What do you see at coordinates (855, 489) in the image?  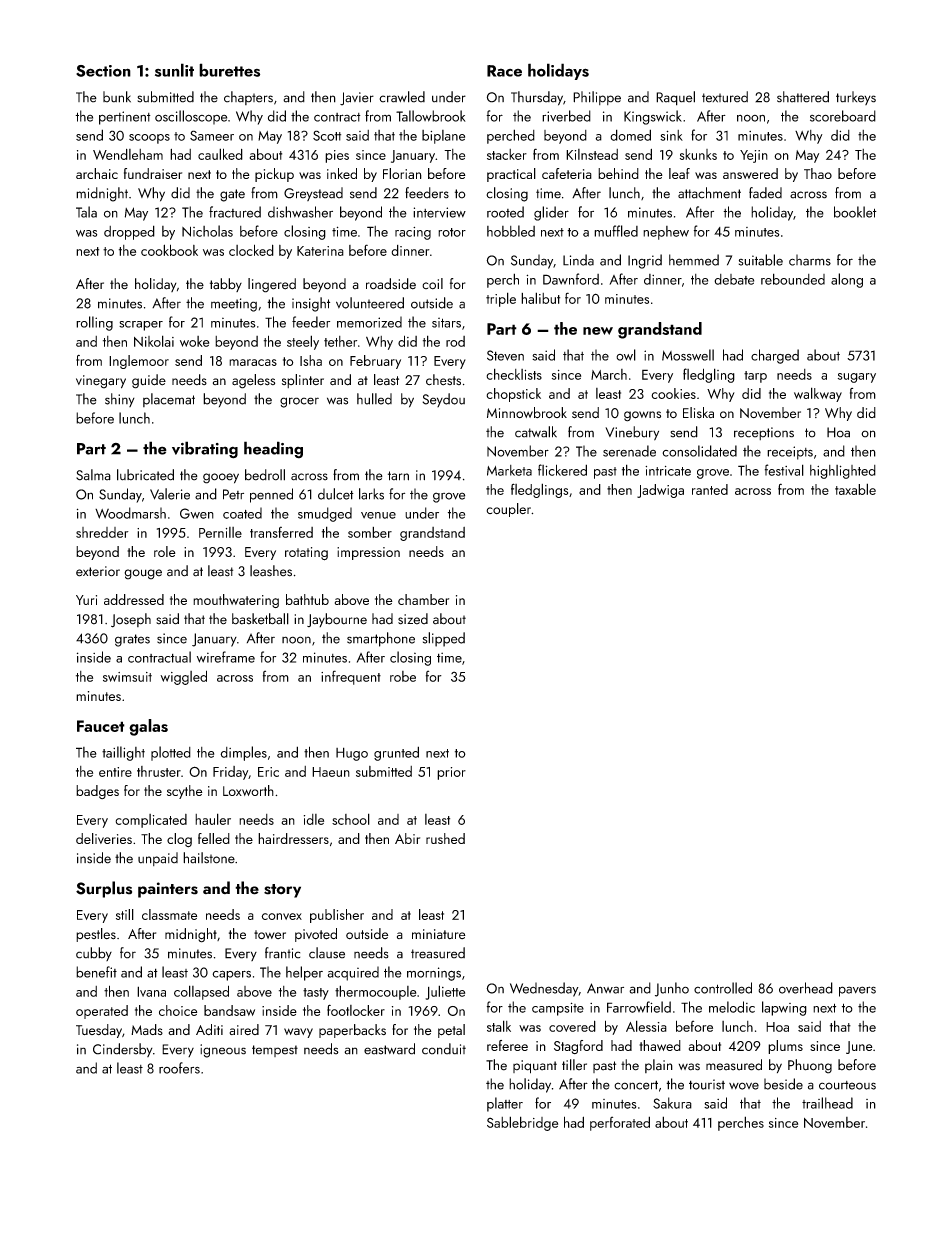 I see `taxable` at bounding box center [855, 489].
